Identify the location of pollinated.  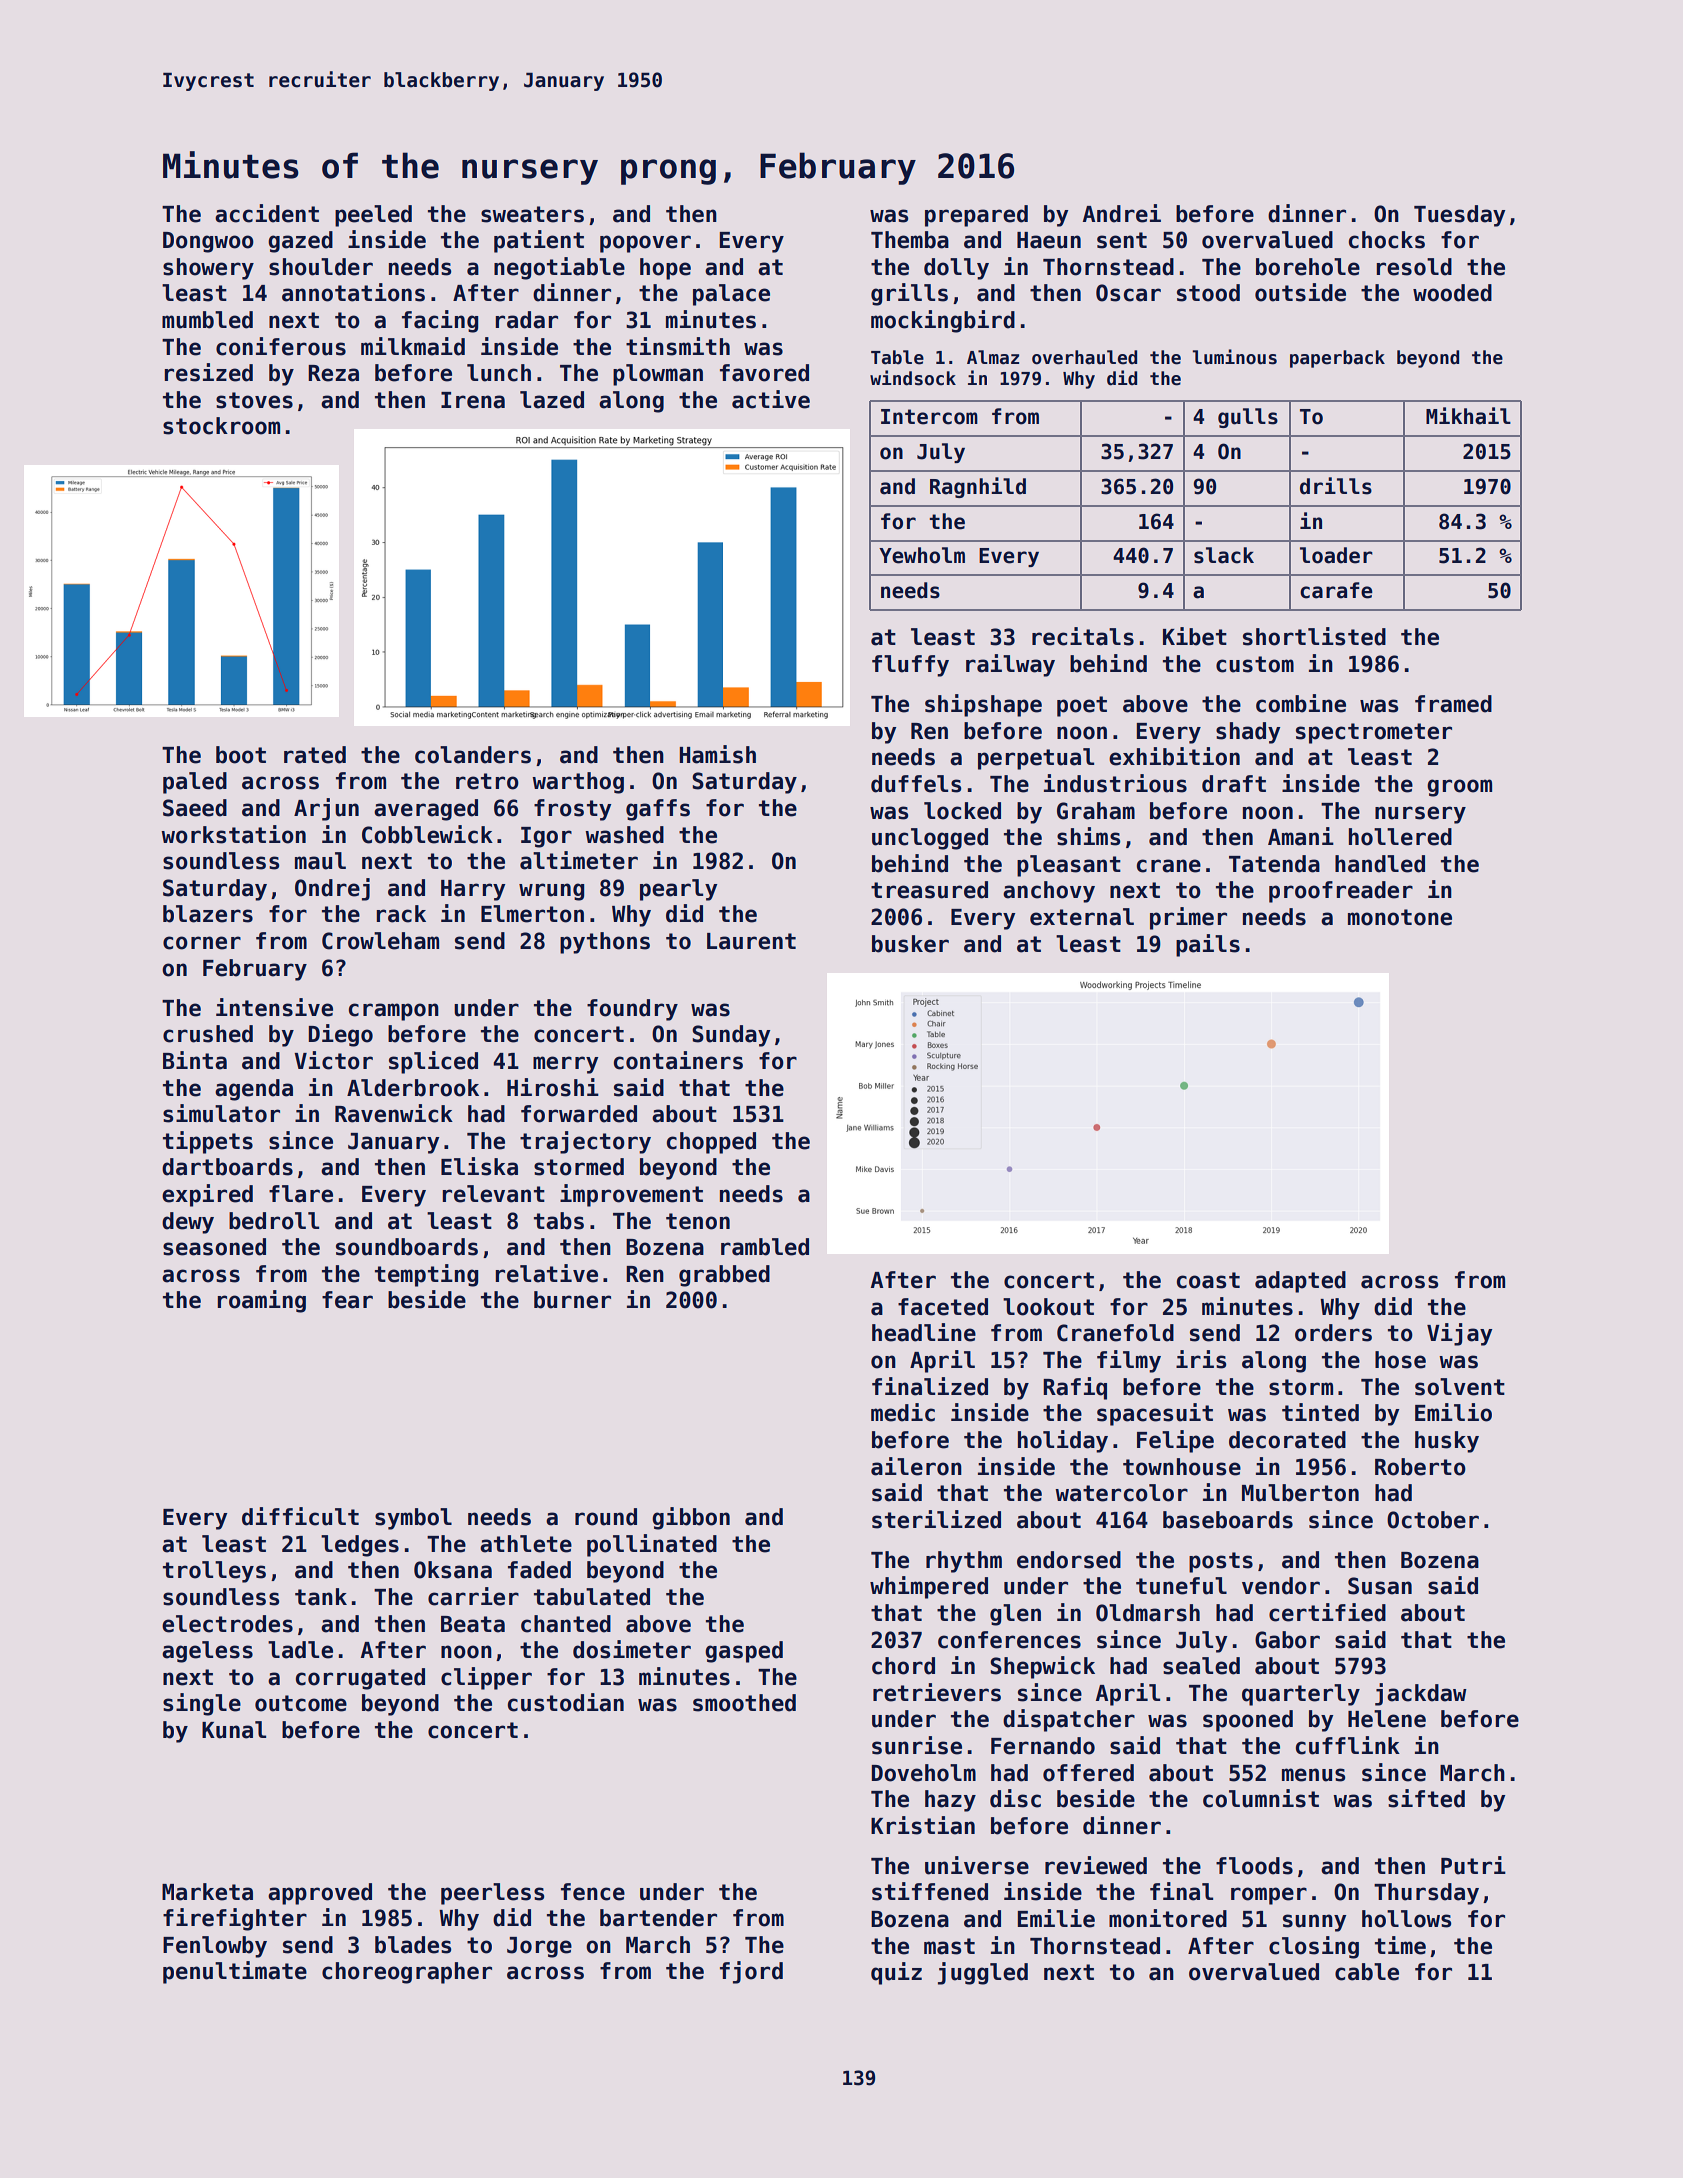
(652, 1545).
